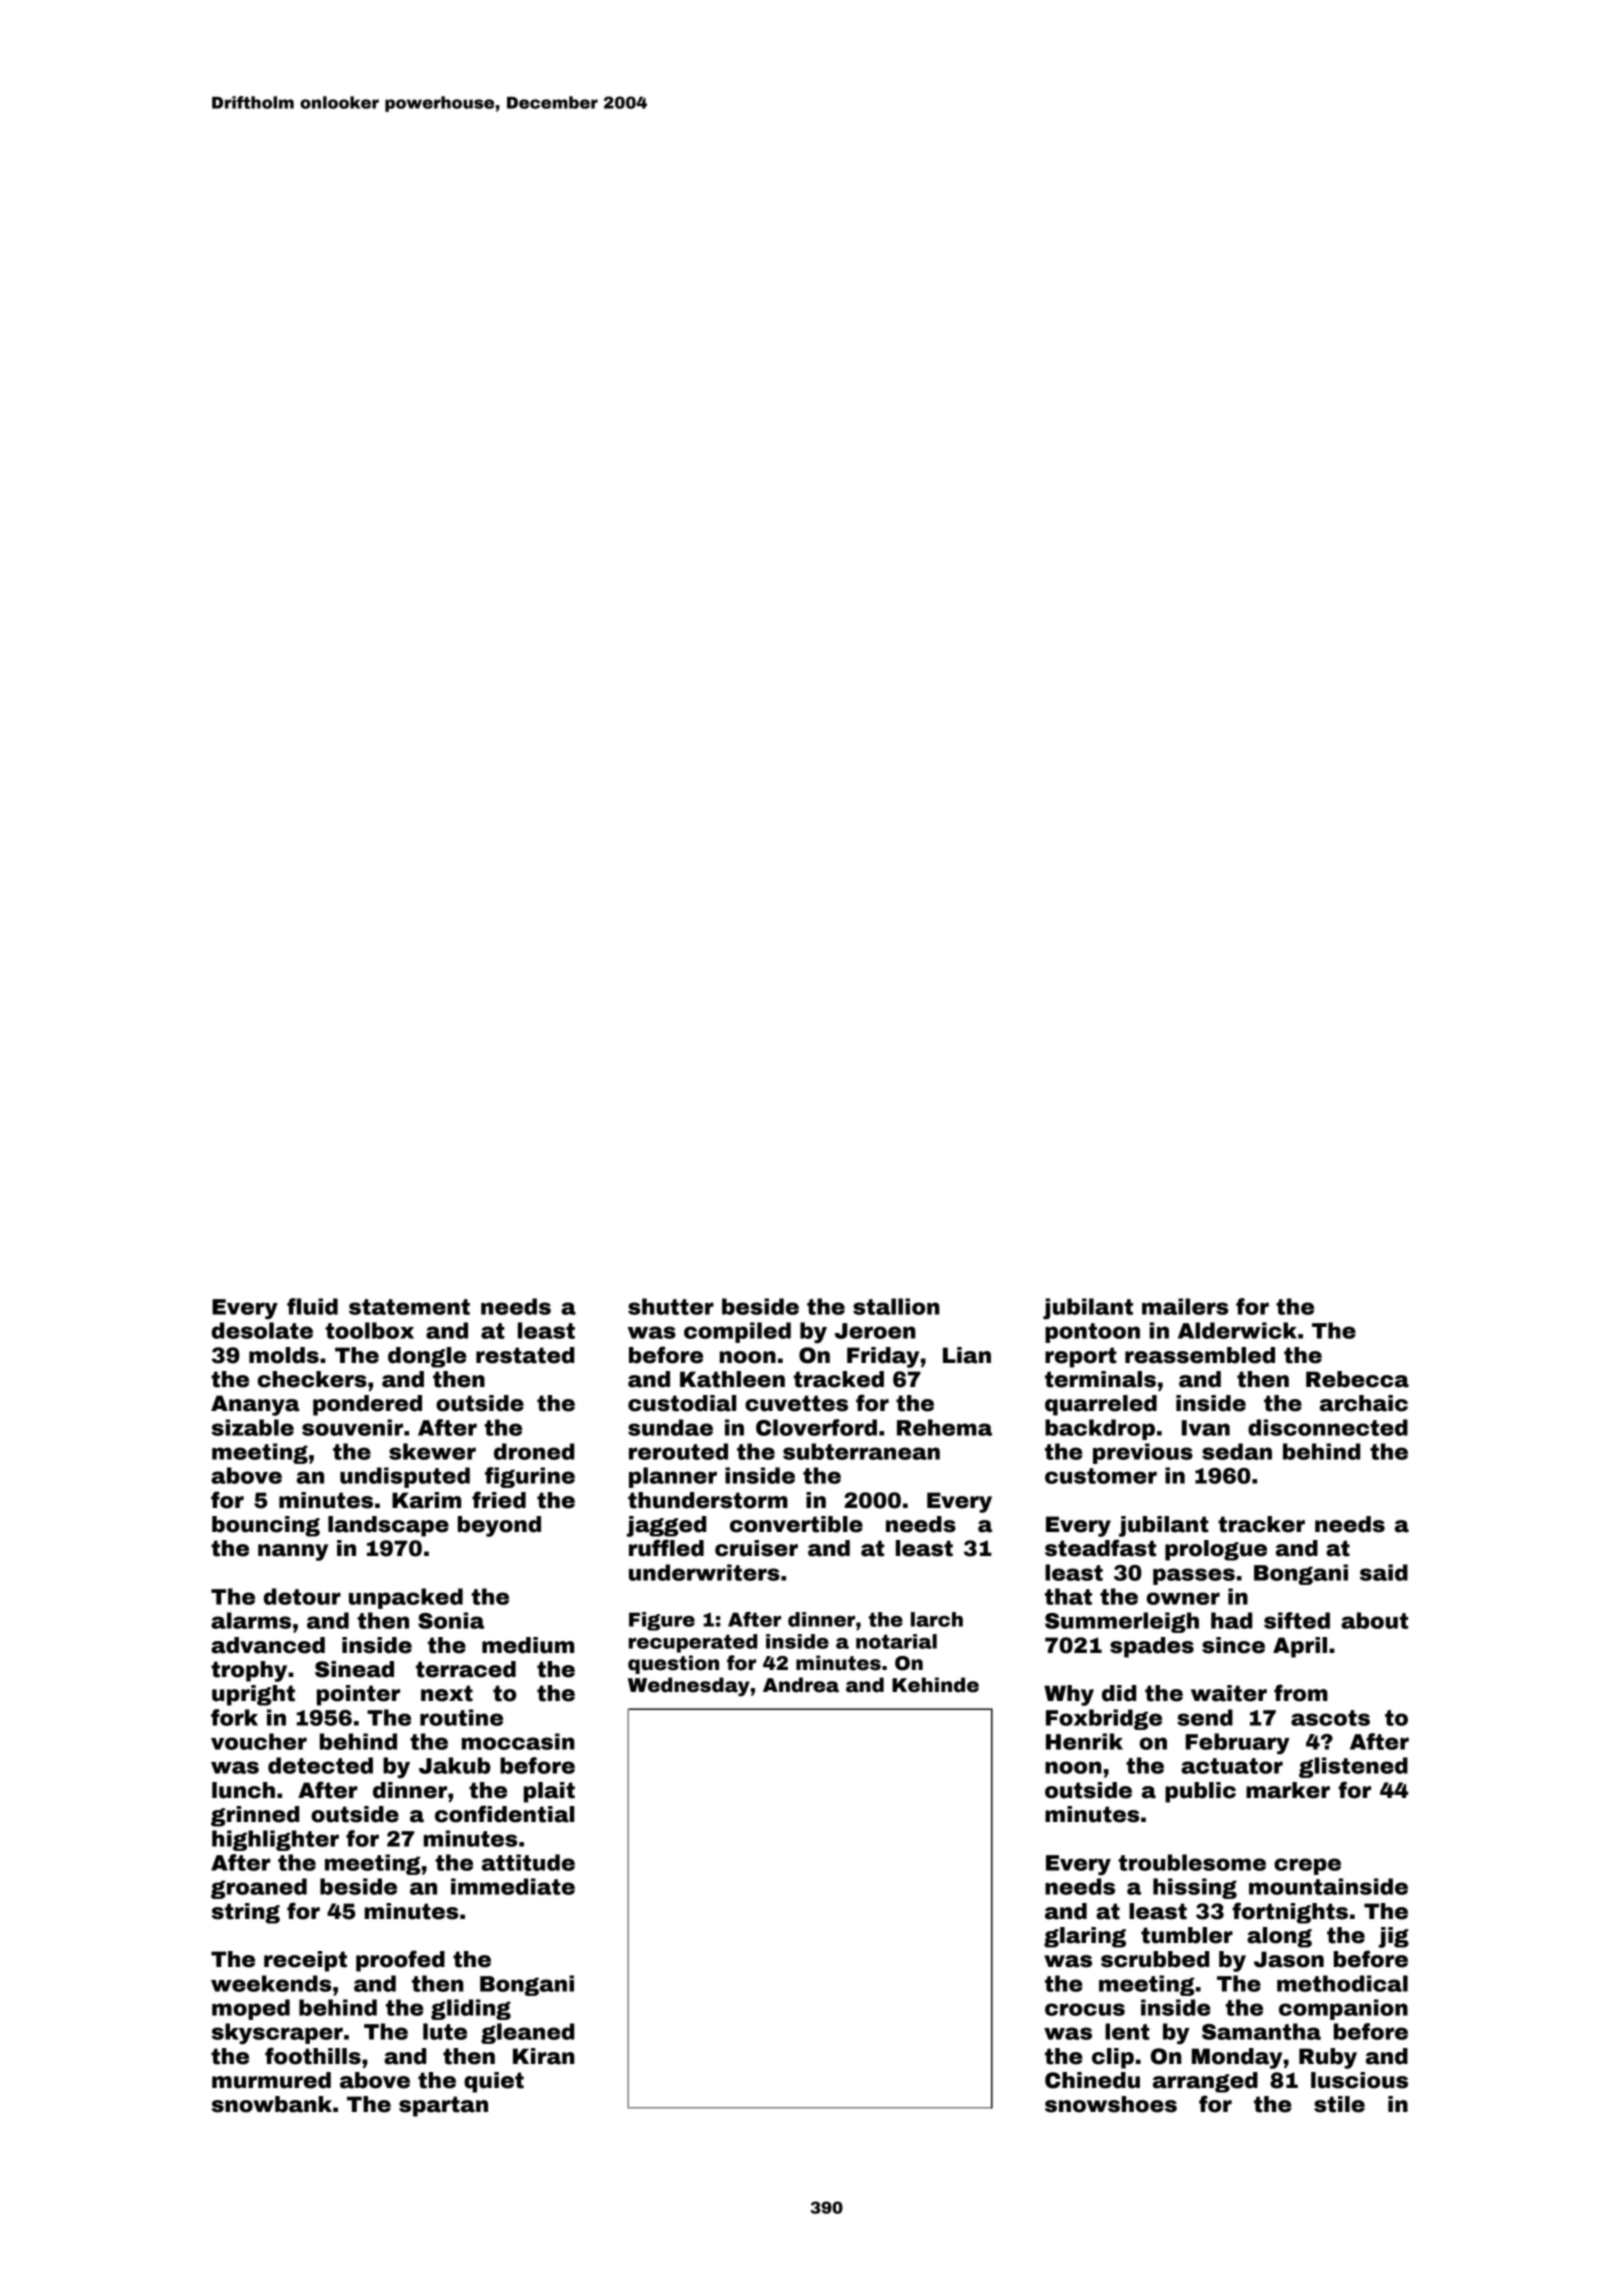 Image resolution: width=1620 pixels, height=2292 pixels. I want to click on shutter, so click(671, 1306).
